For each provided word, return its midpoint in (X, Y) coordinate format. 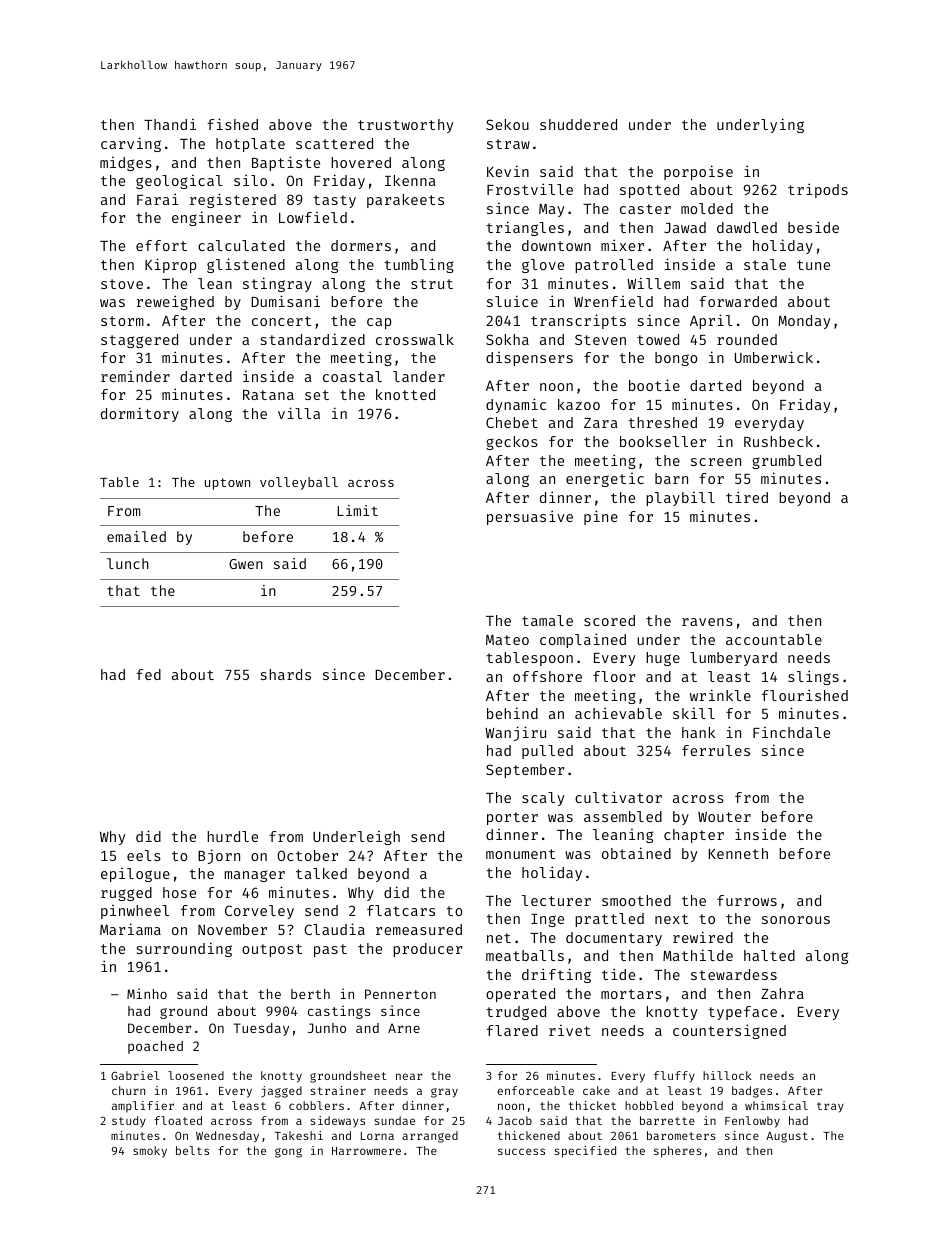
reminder (135, 376)
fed (148, 674)
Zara (601, 423)
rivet (570, 1030)
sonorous (796, 920)
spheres (678, 1152)
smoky (150, 1152)
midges (126, 164)
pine (601, 517)
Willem (653, 283)
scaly (543, 799)
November (232, 929)
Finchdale (791, 732)
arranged (430, 1137)
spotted (649, 191)
